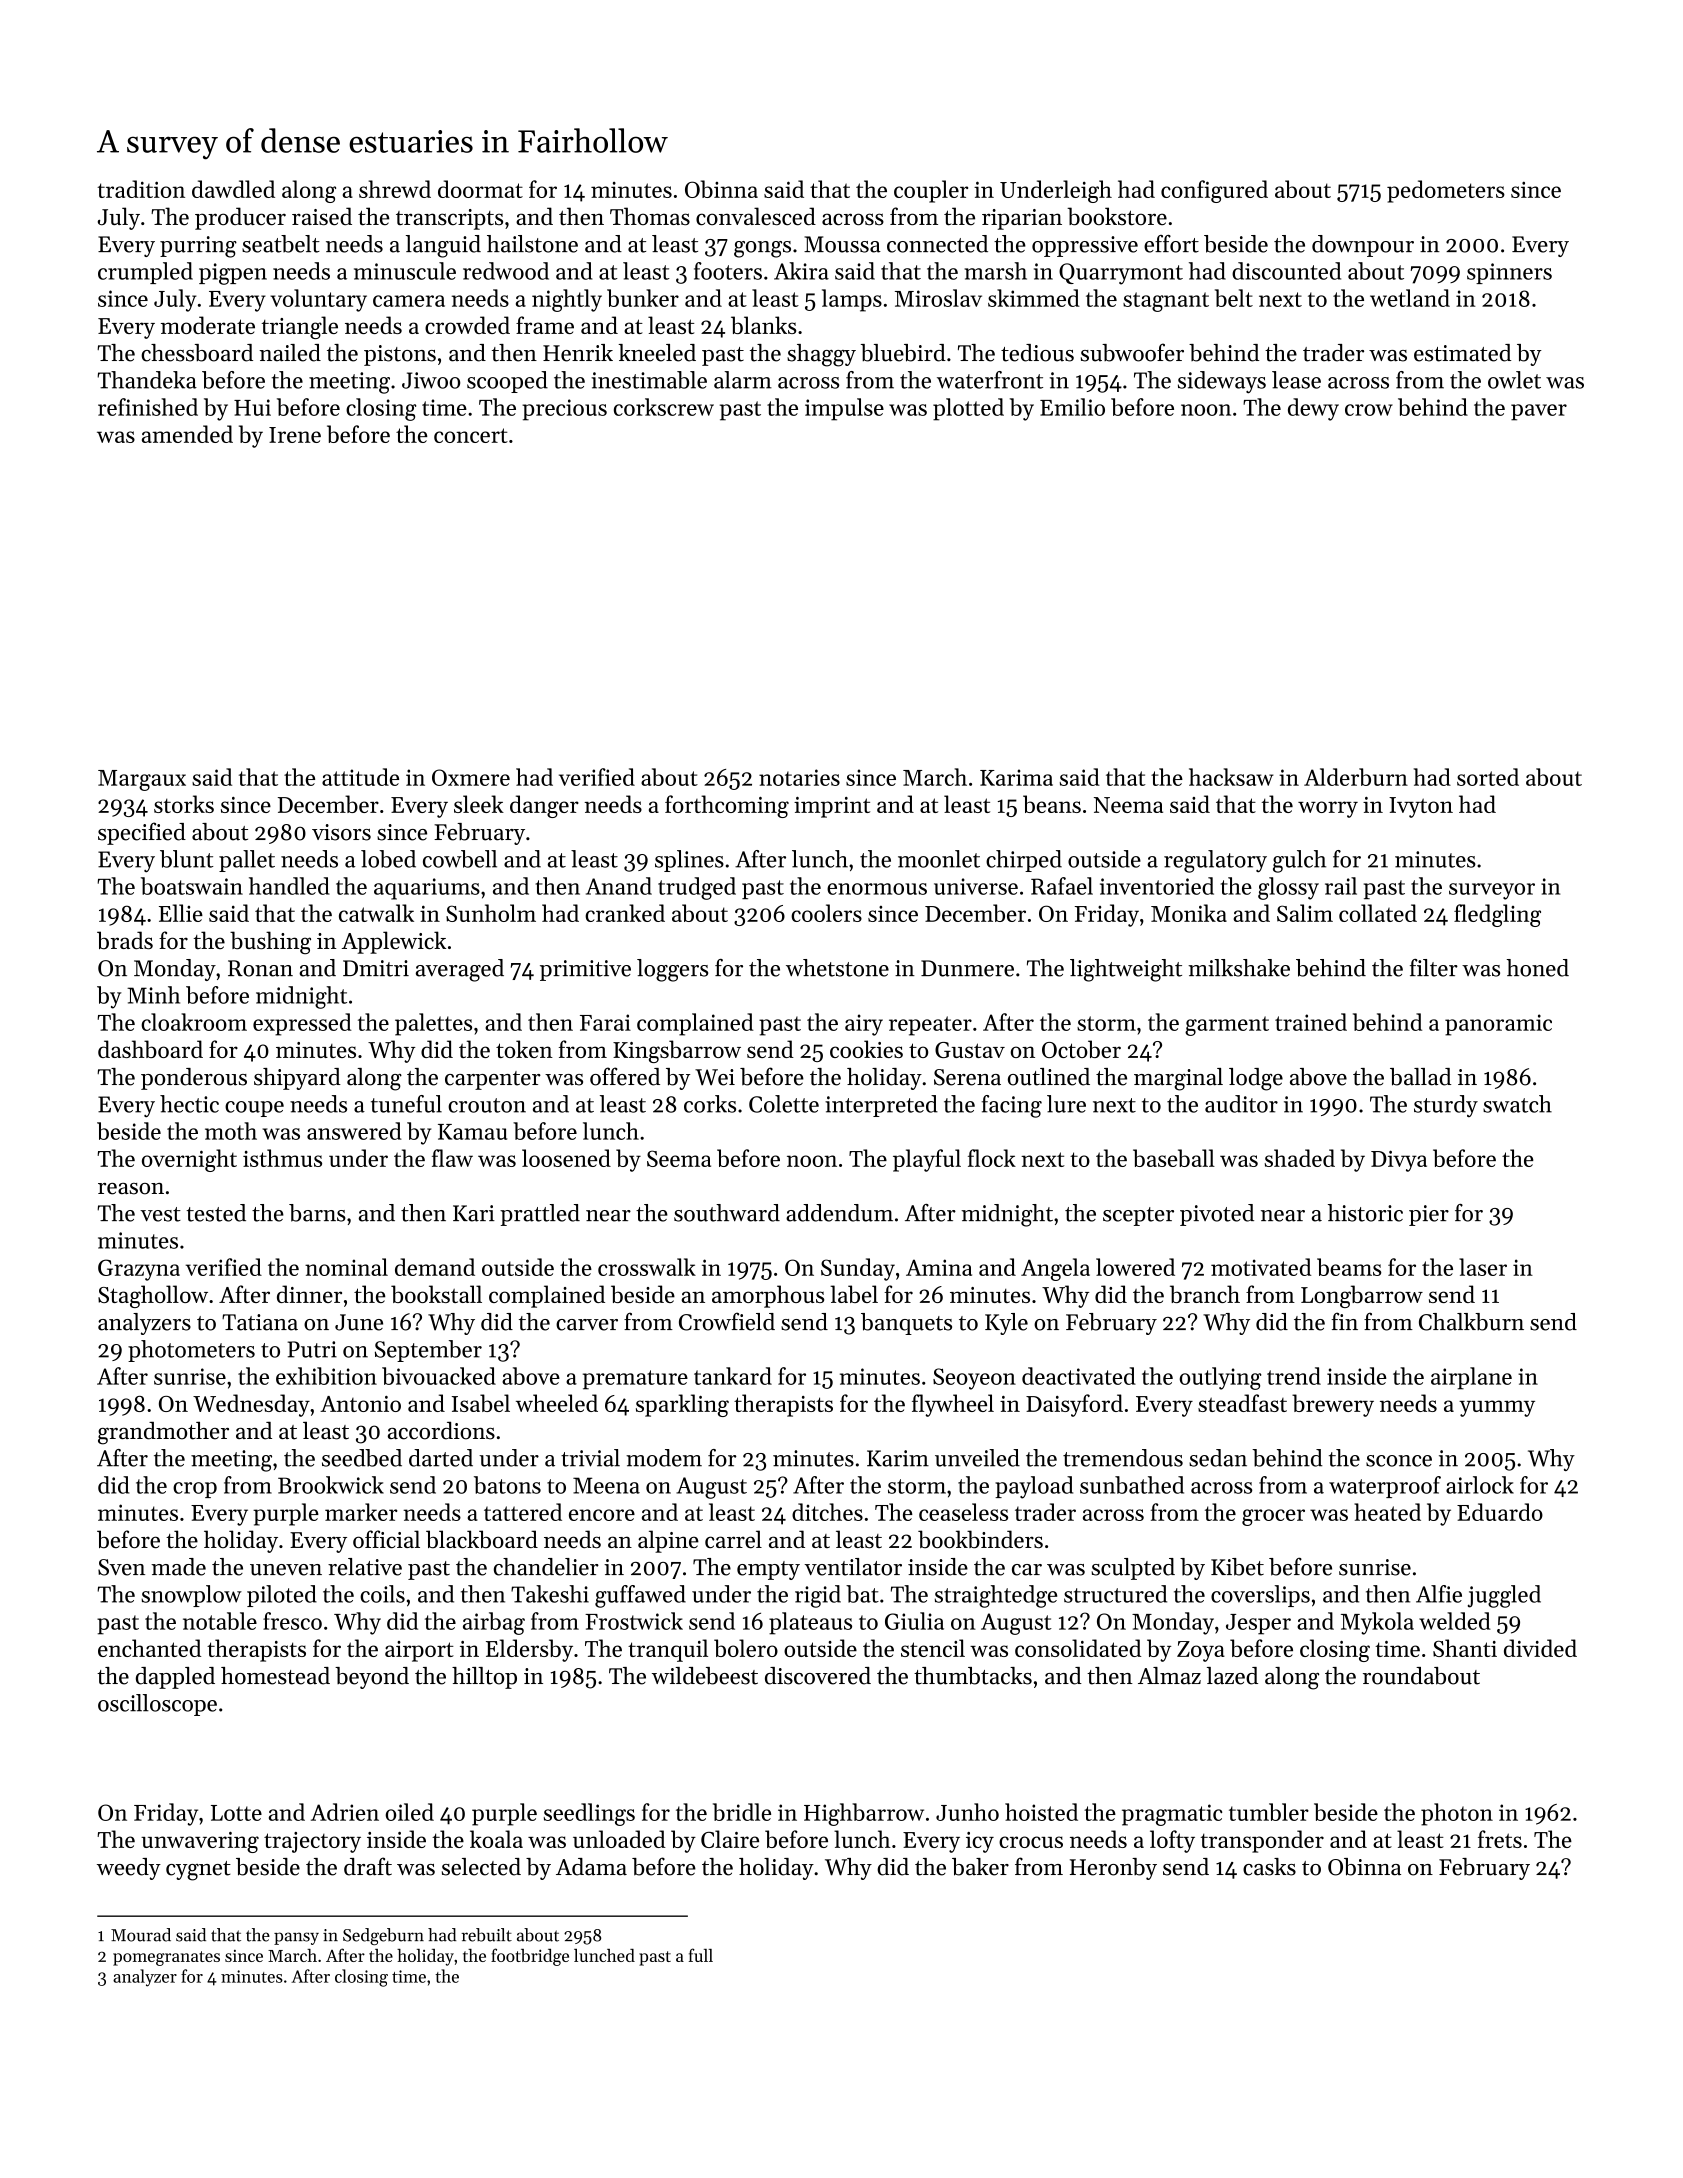  I want to click on ventilator, so click(853, 1567).
